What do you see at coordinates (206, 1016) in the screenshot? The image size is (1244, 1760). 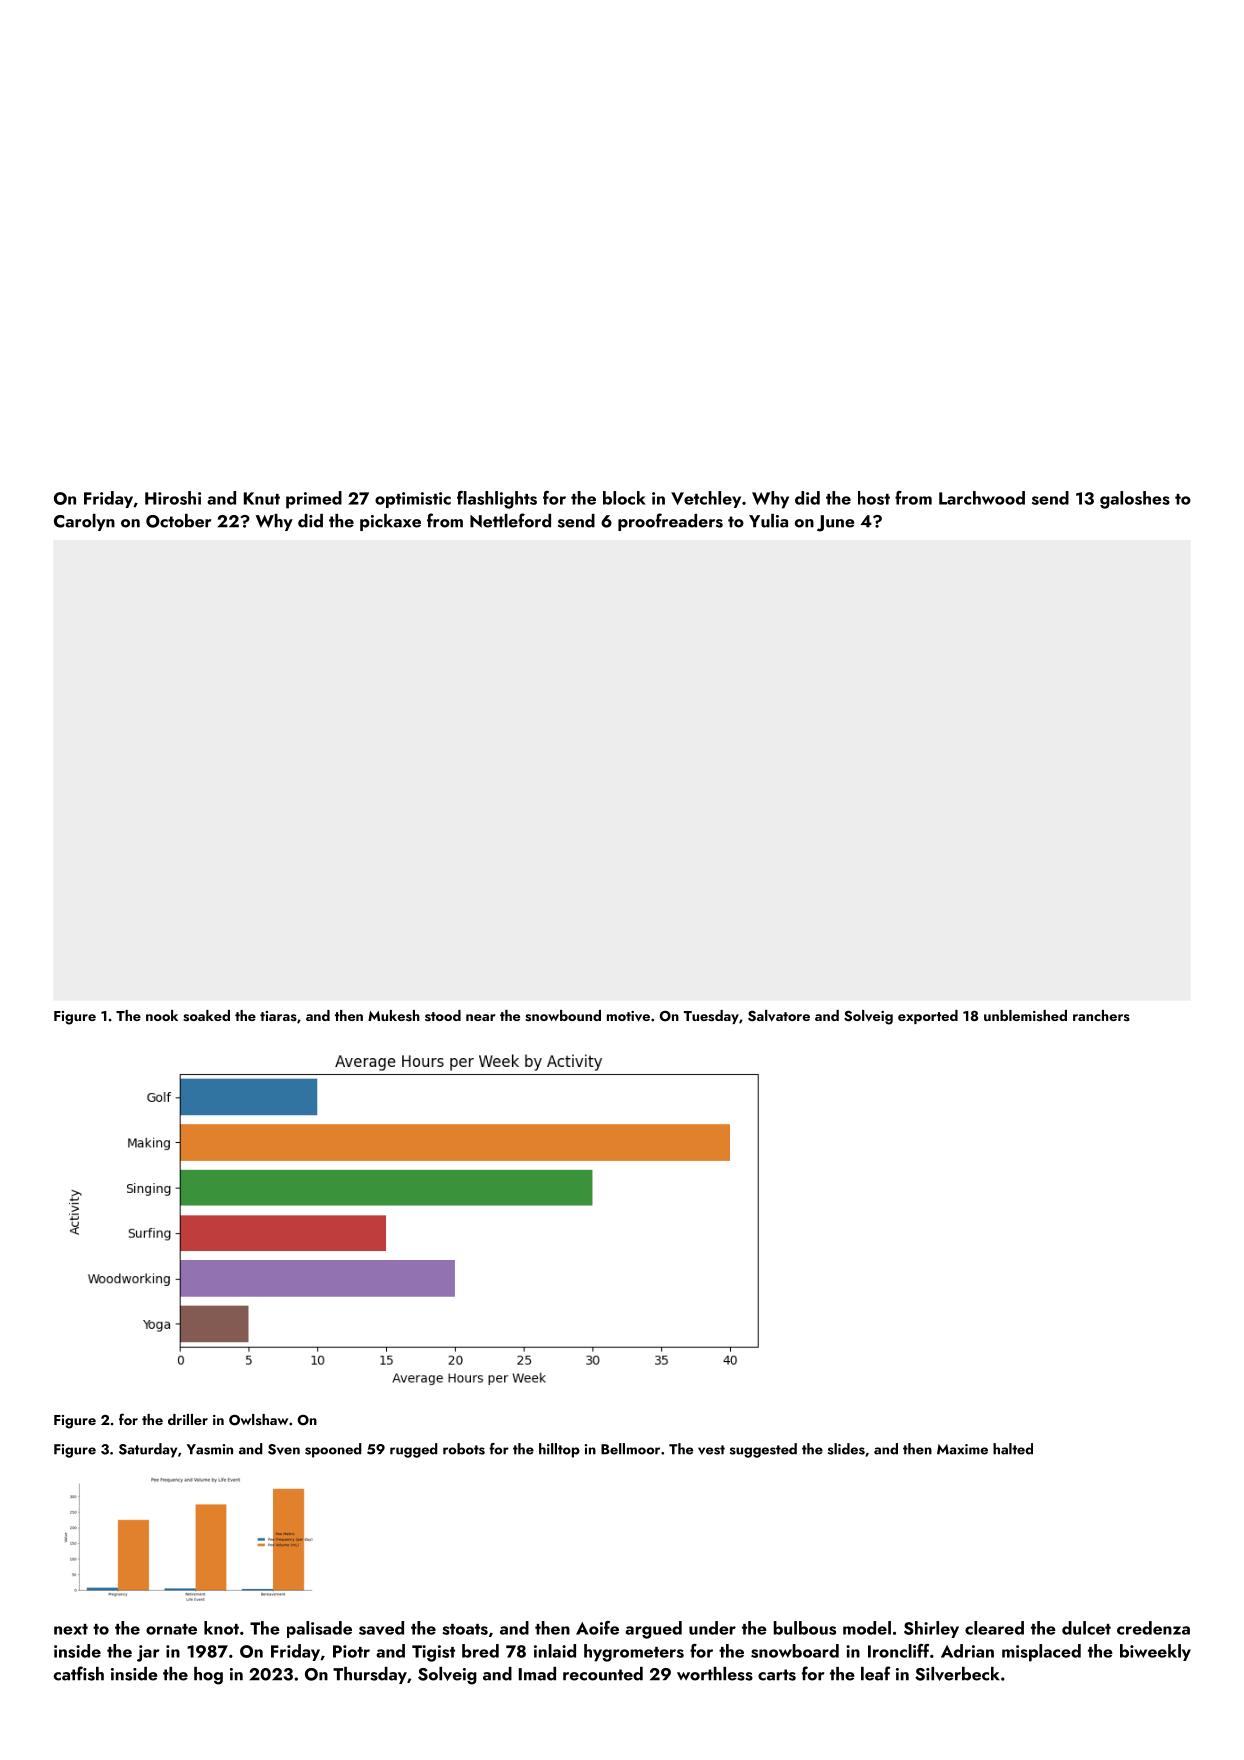 I see `soaked` at bounding box center [206, 1016].
